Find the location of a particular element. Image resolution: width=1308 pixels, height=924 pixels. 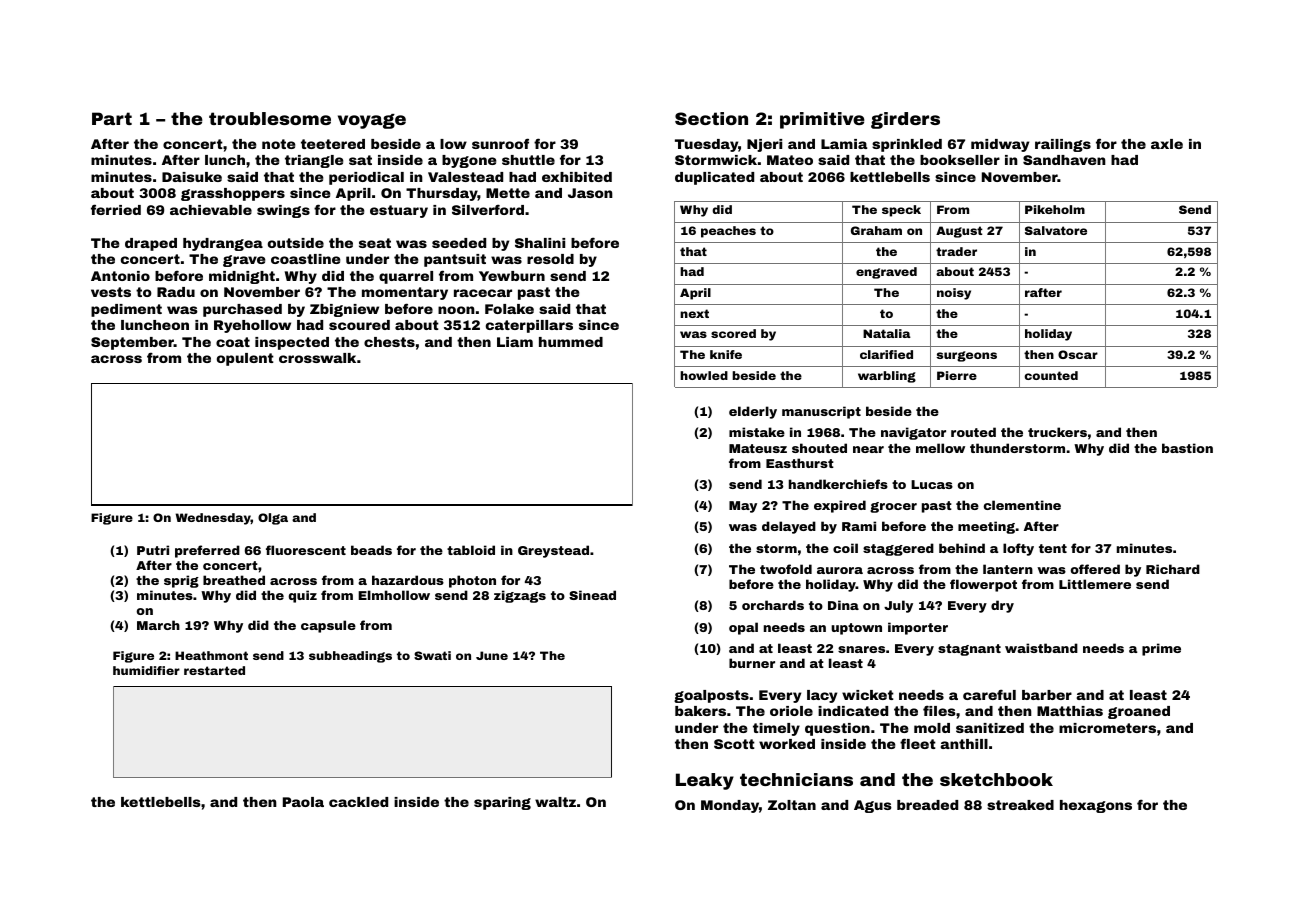

dry is located at coordinates (1002, 606).
